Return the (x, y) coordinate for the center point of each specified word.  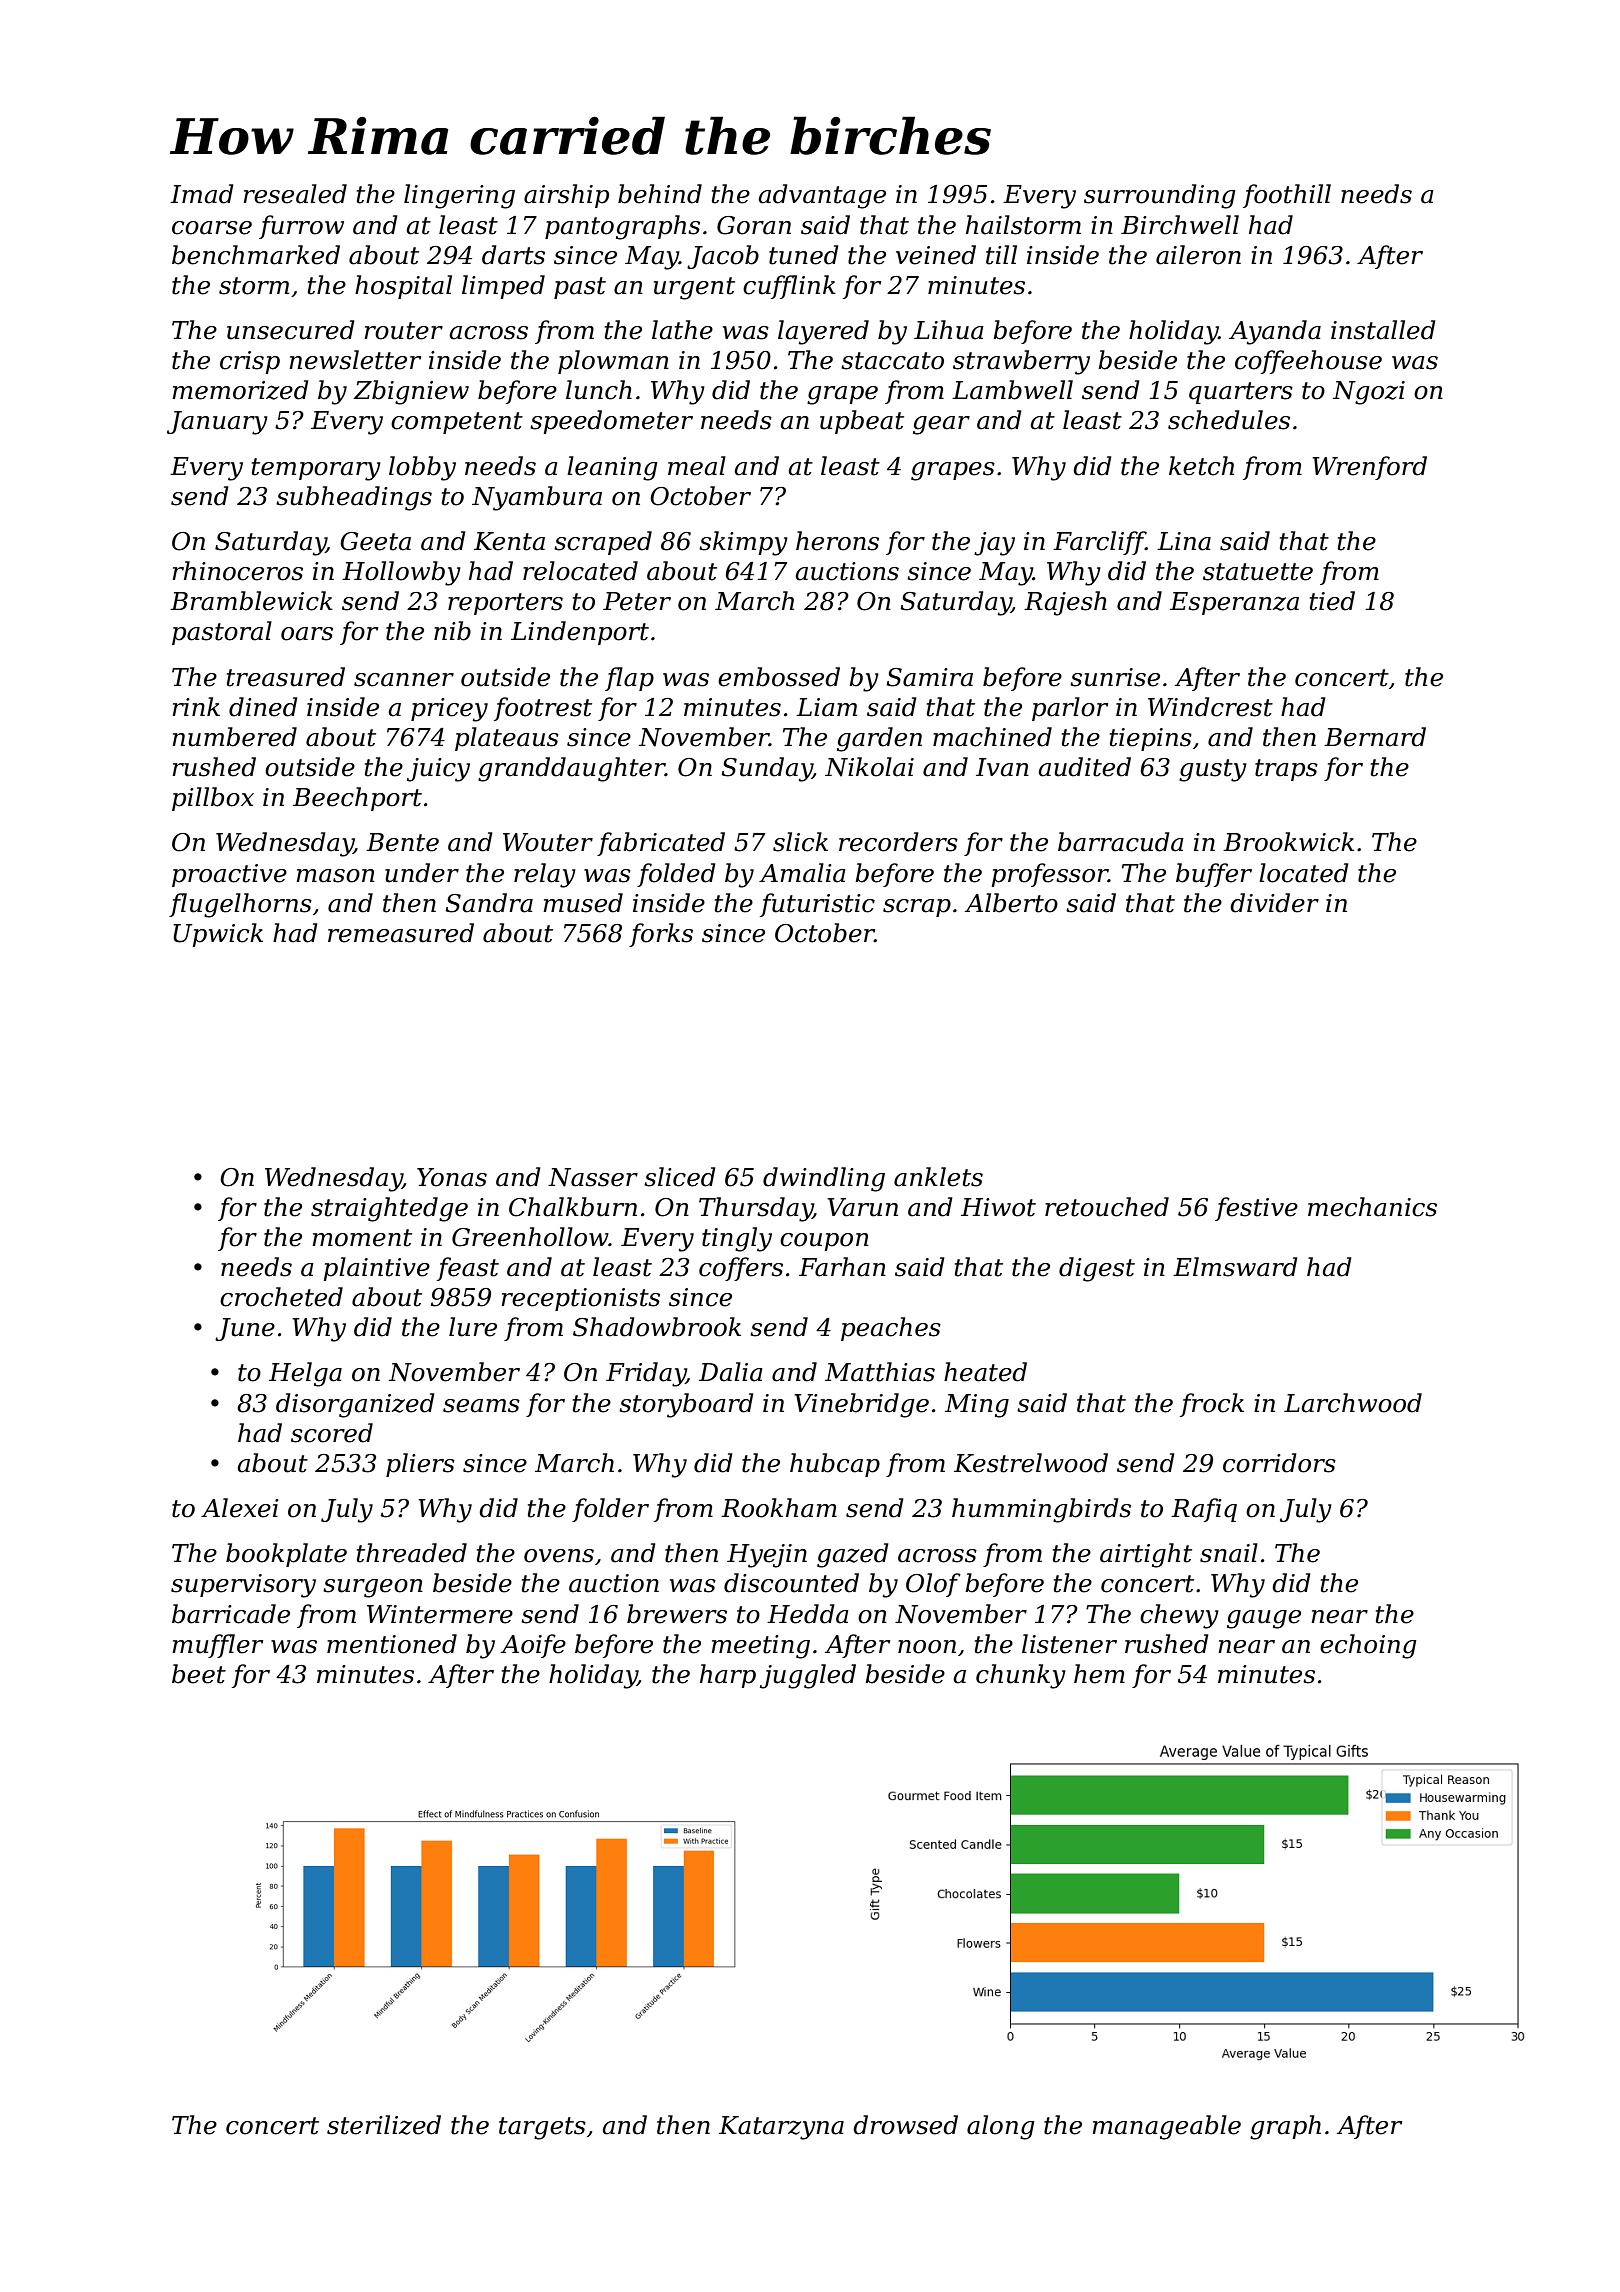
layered (823, 332)
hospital (403, 287)
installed (1383, 330)
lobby (422, 468)
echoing (1368, 1646)
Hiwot (998, 1207)
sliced (680, 1177)
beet (199, 1674)
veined (936, 255)
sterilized (384, 2125)
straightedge (389, 1209)
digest (1097, 1269)
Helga (305, 1374)
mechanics (1372, 1207)
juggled (808, 1676)
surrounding (1160, 196)
